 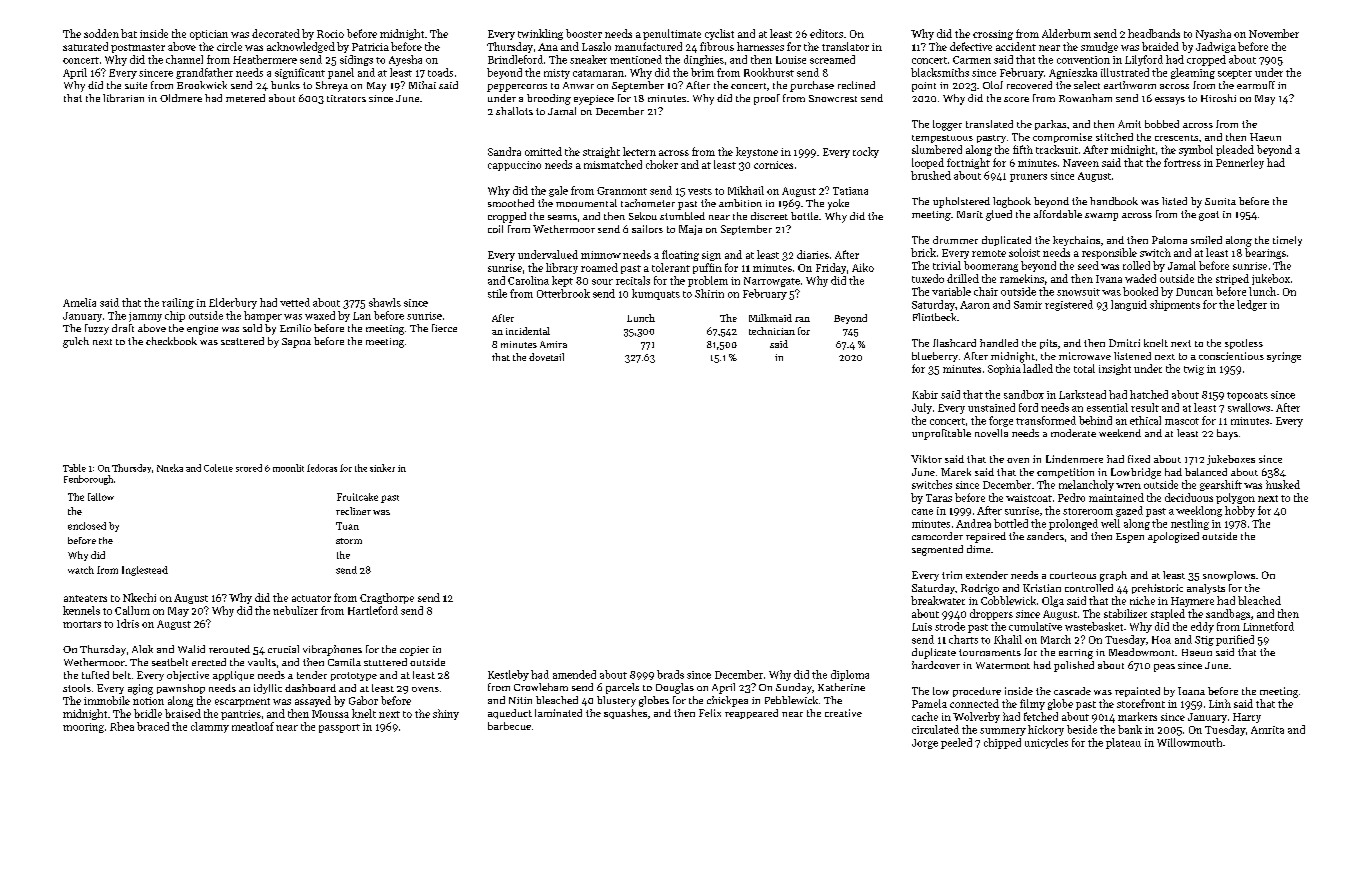 I want to click on rocky, so click(x=866, y=152).
